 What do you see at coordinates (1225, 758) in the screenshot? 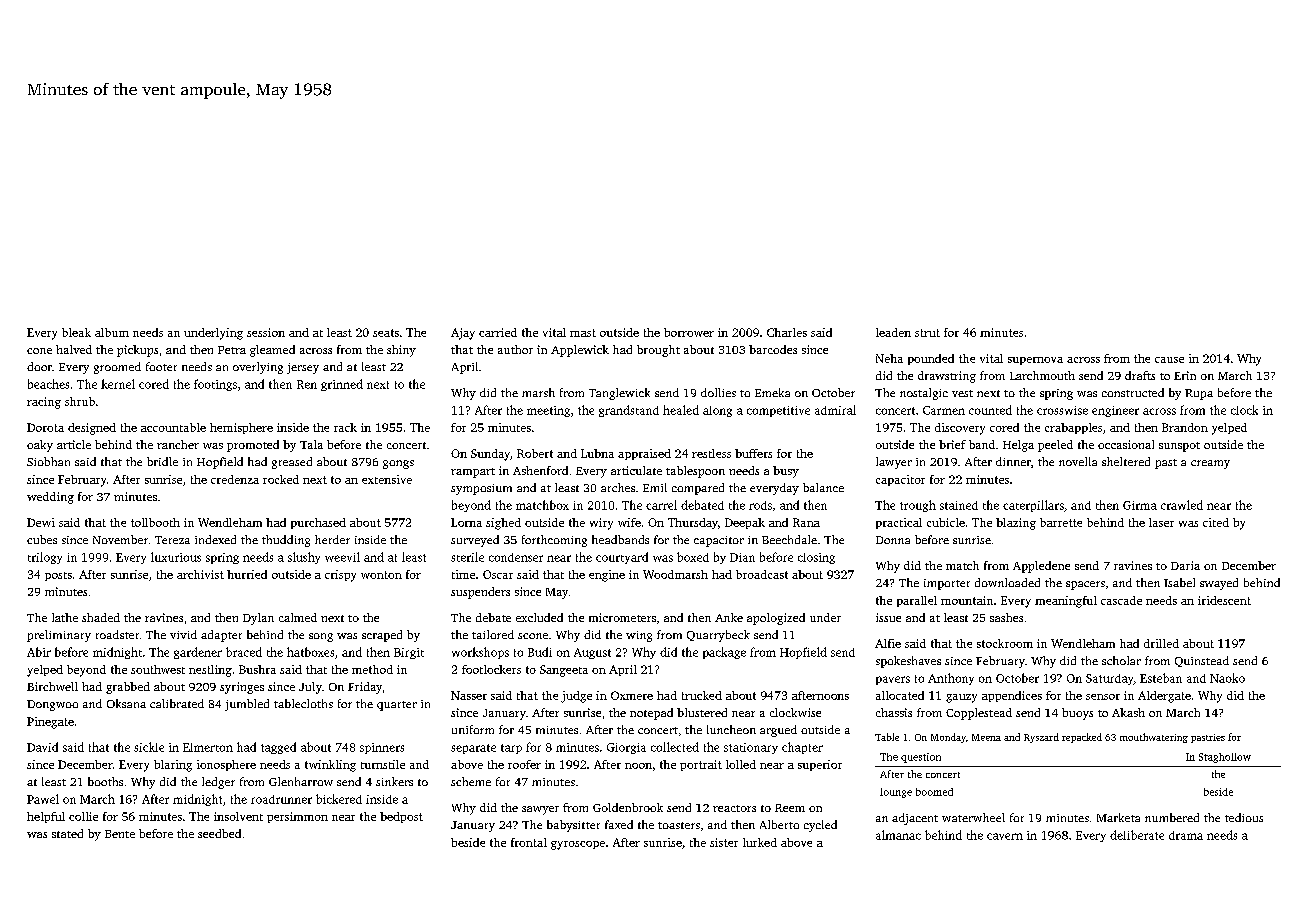
I see `Staghollow` at bounding box center [1225, 758].
